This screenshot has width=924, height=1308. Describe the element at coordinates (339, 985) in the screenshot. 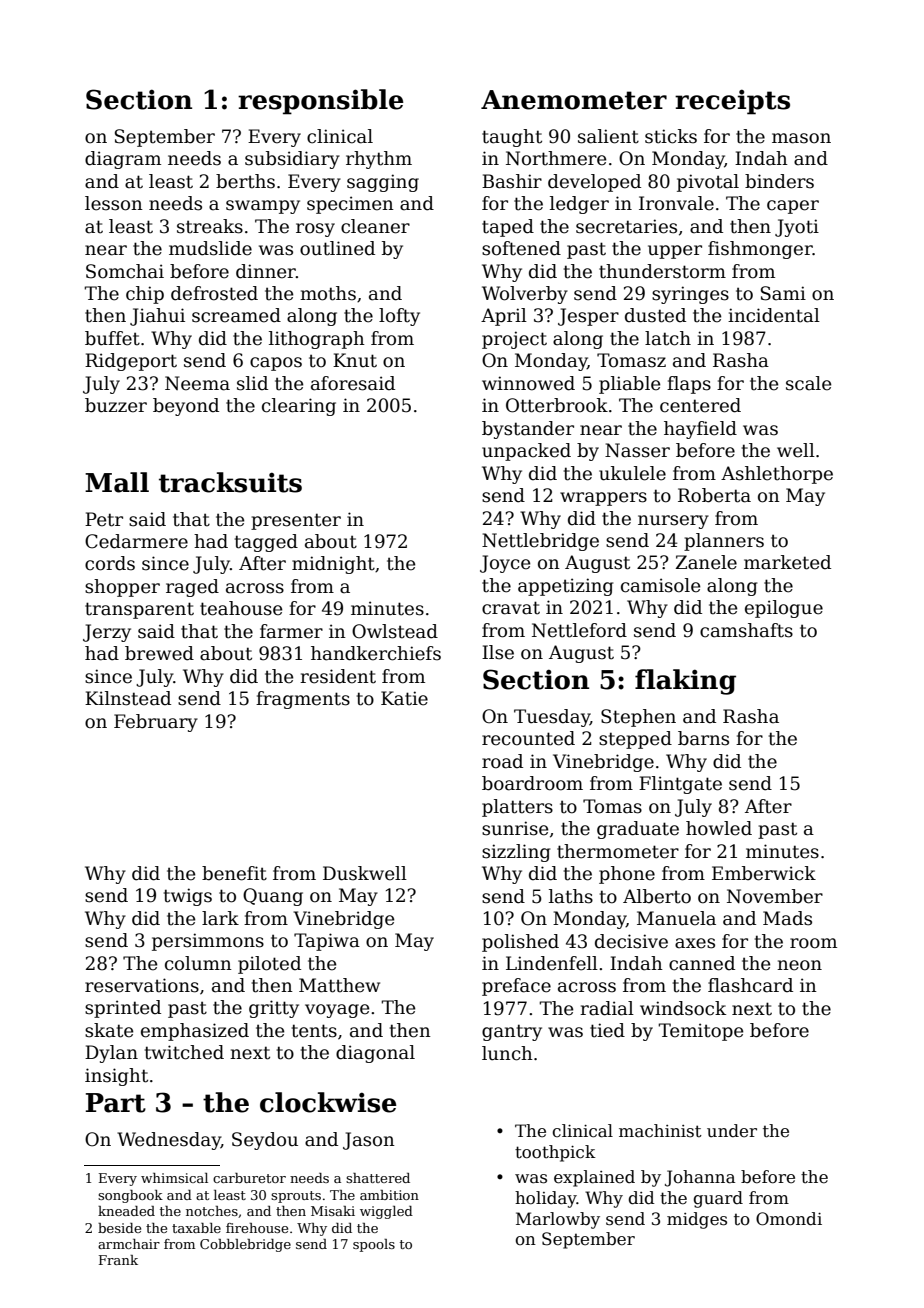

I see `Matthew` at that location.
